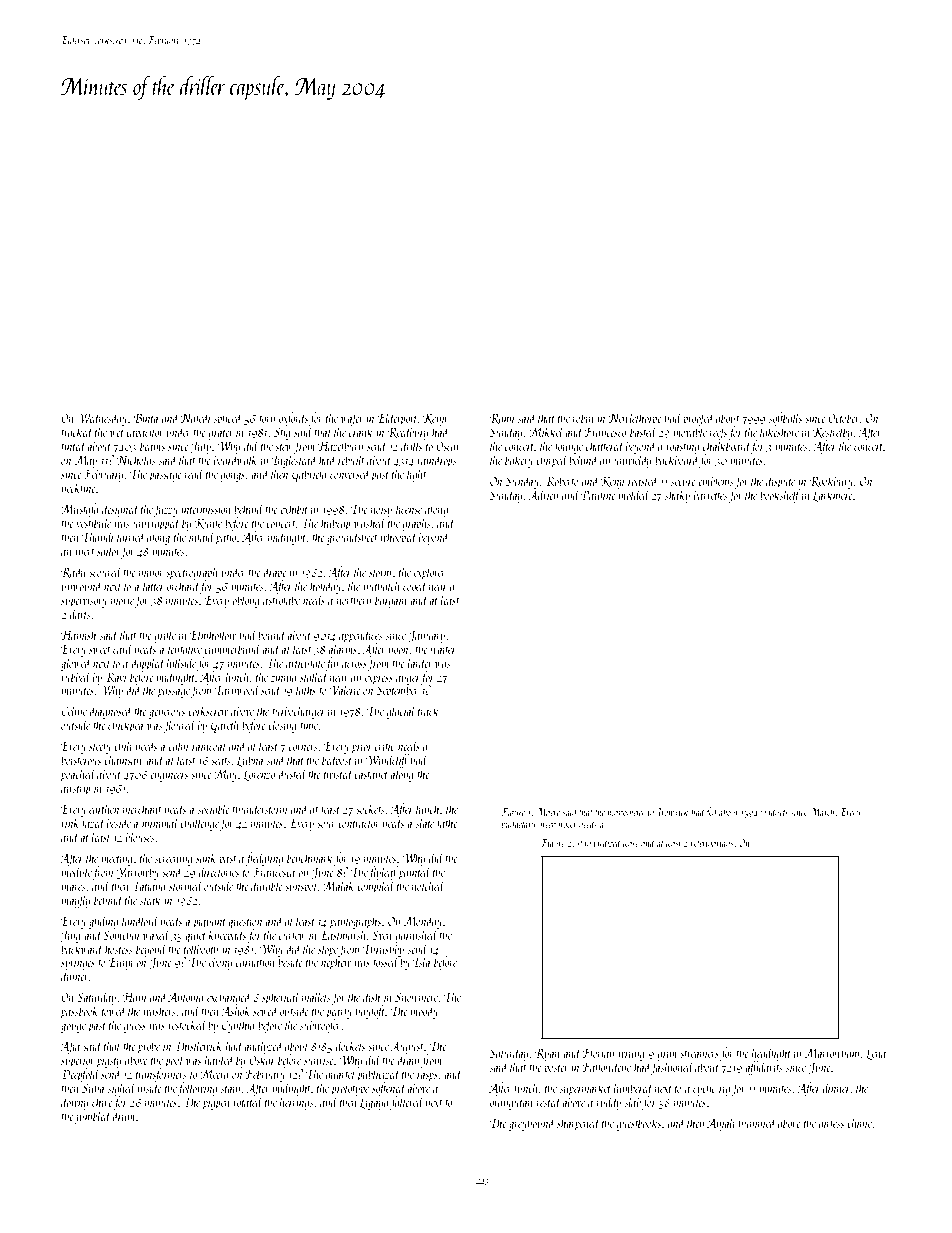  What do you see at coordinates (197, 1089) in the image?
I see `following` at bounding box center [197, 1089].
